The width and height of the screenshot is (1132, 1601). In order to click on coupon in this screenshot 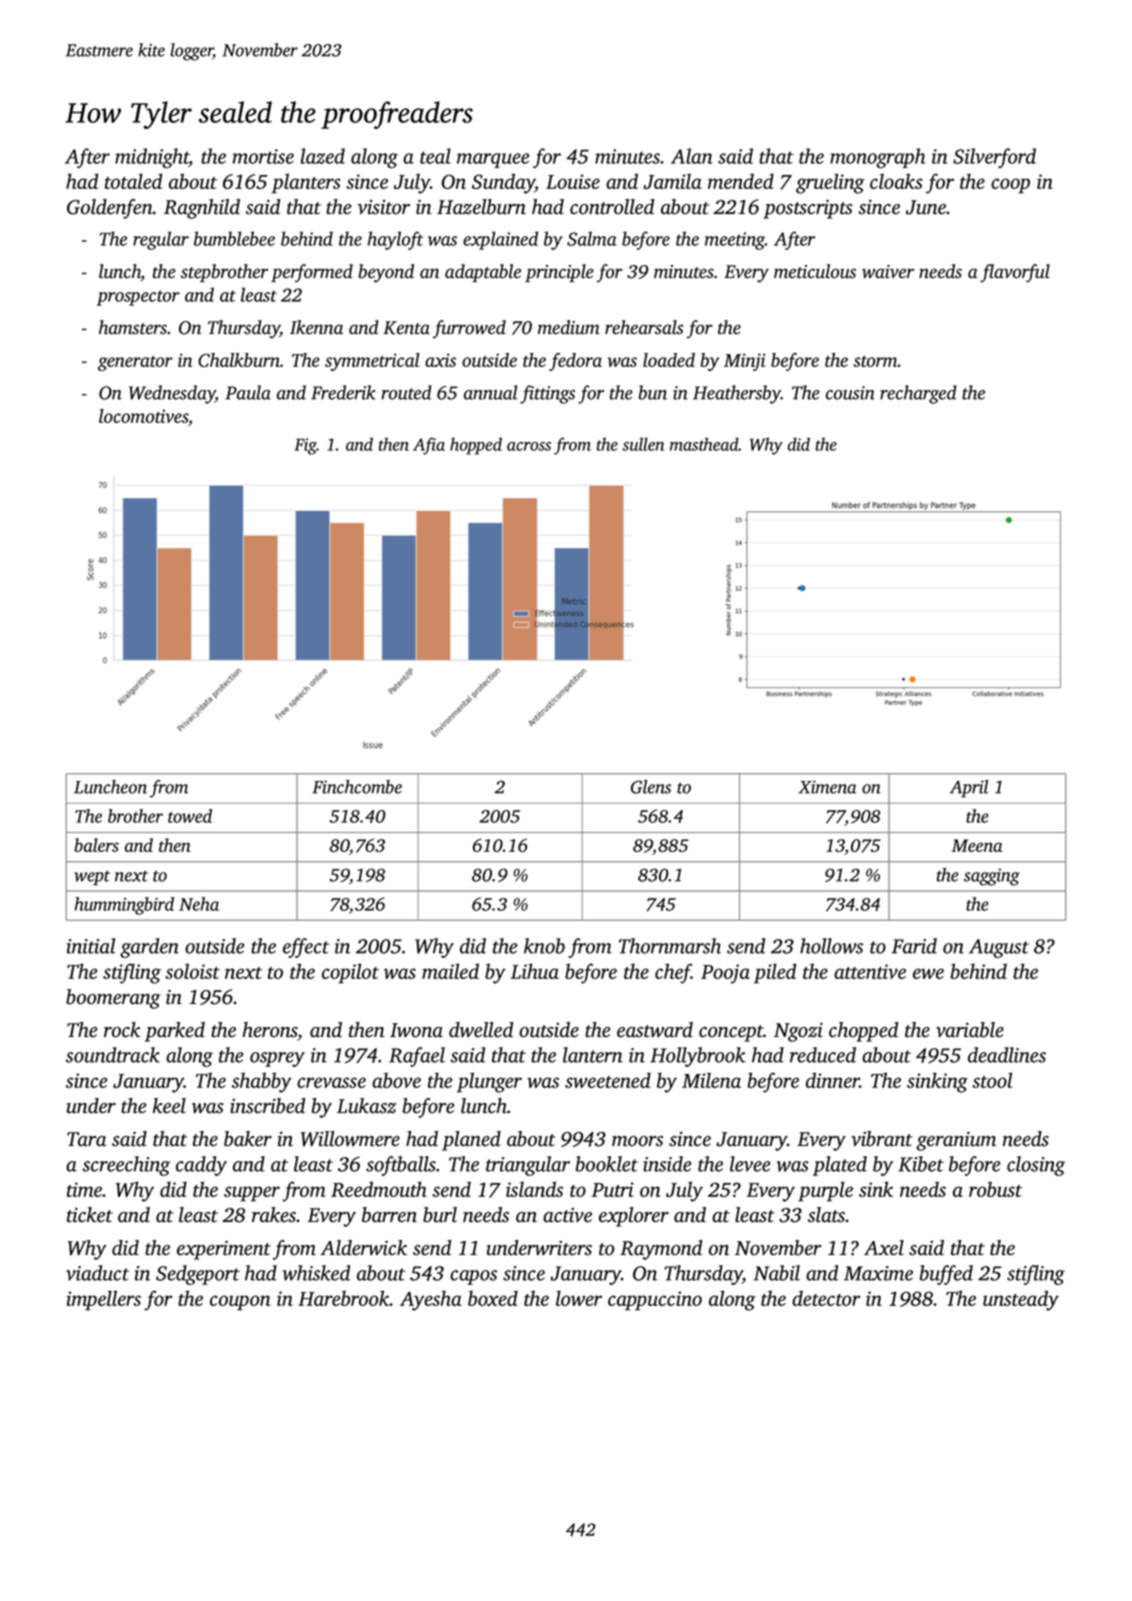, I will do `click(240, 1303)`.
